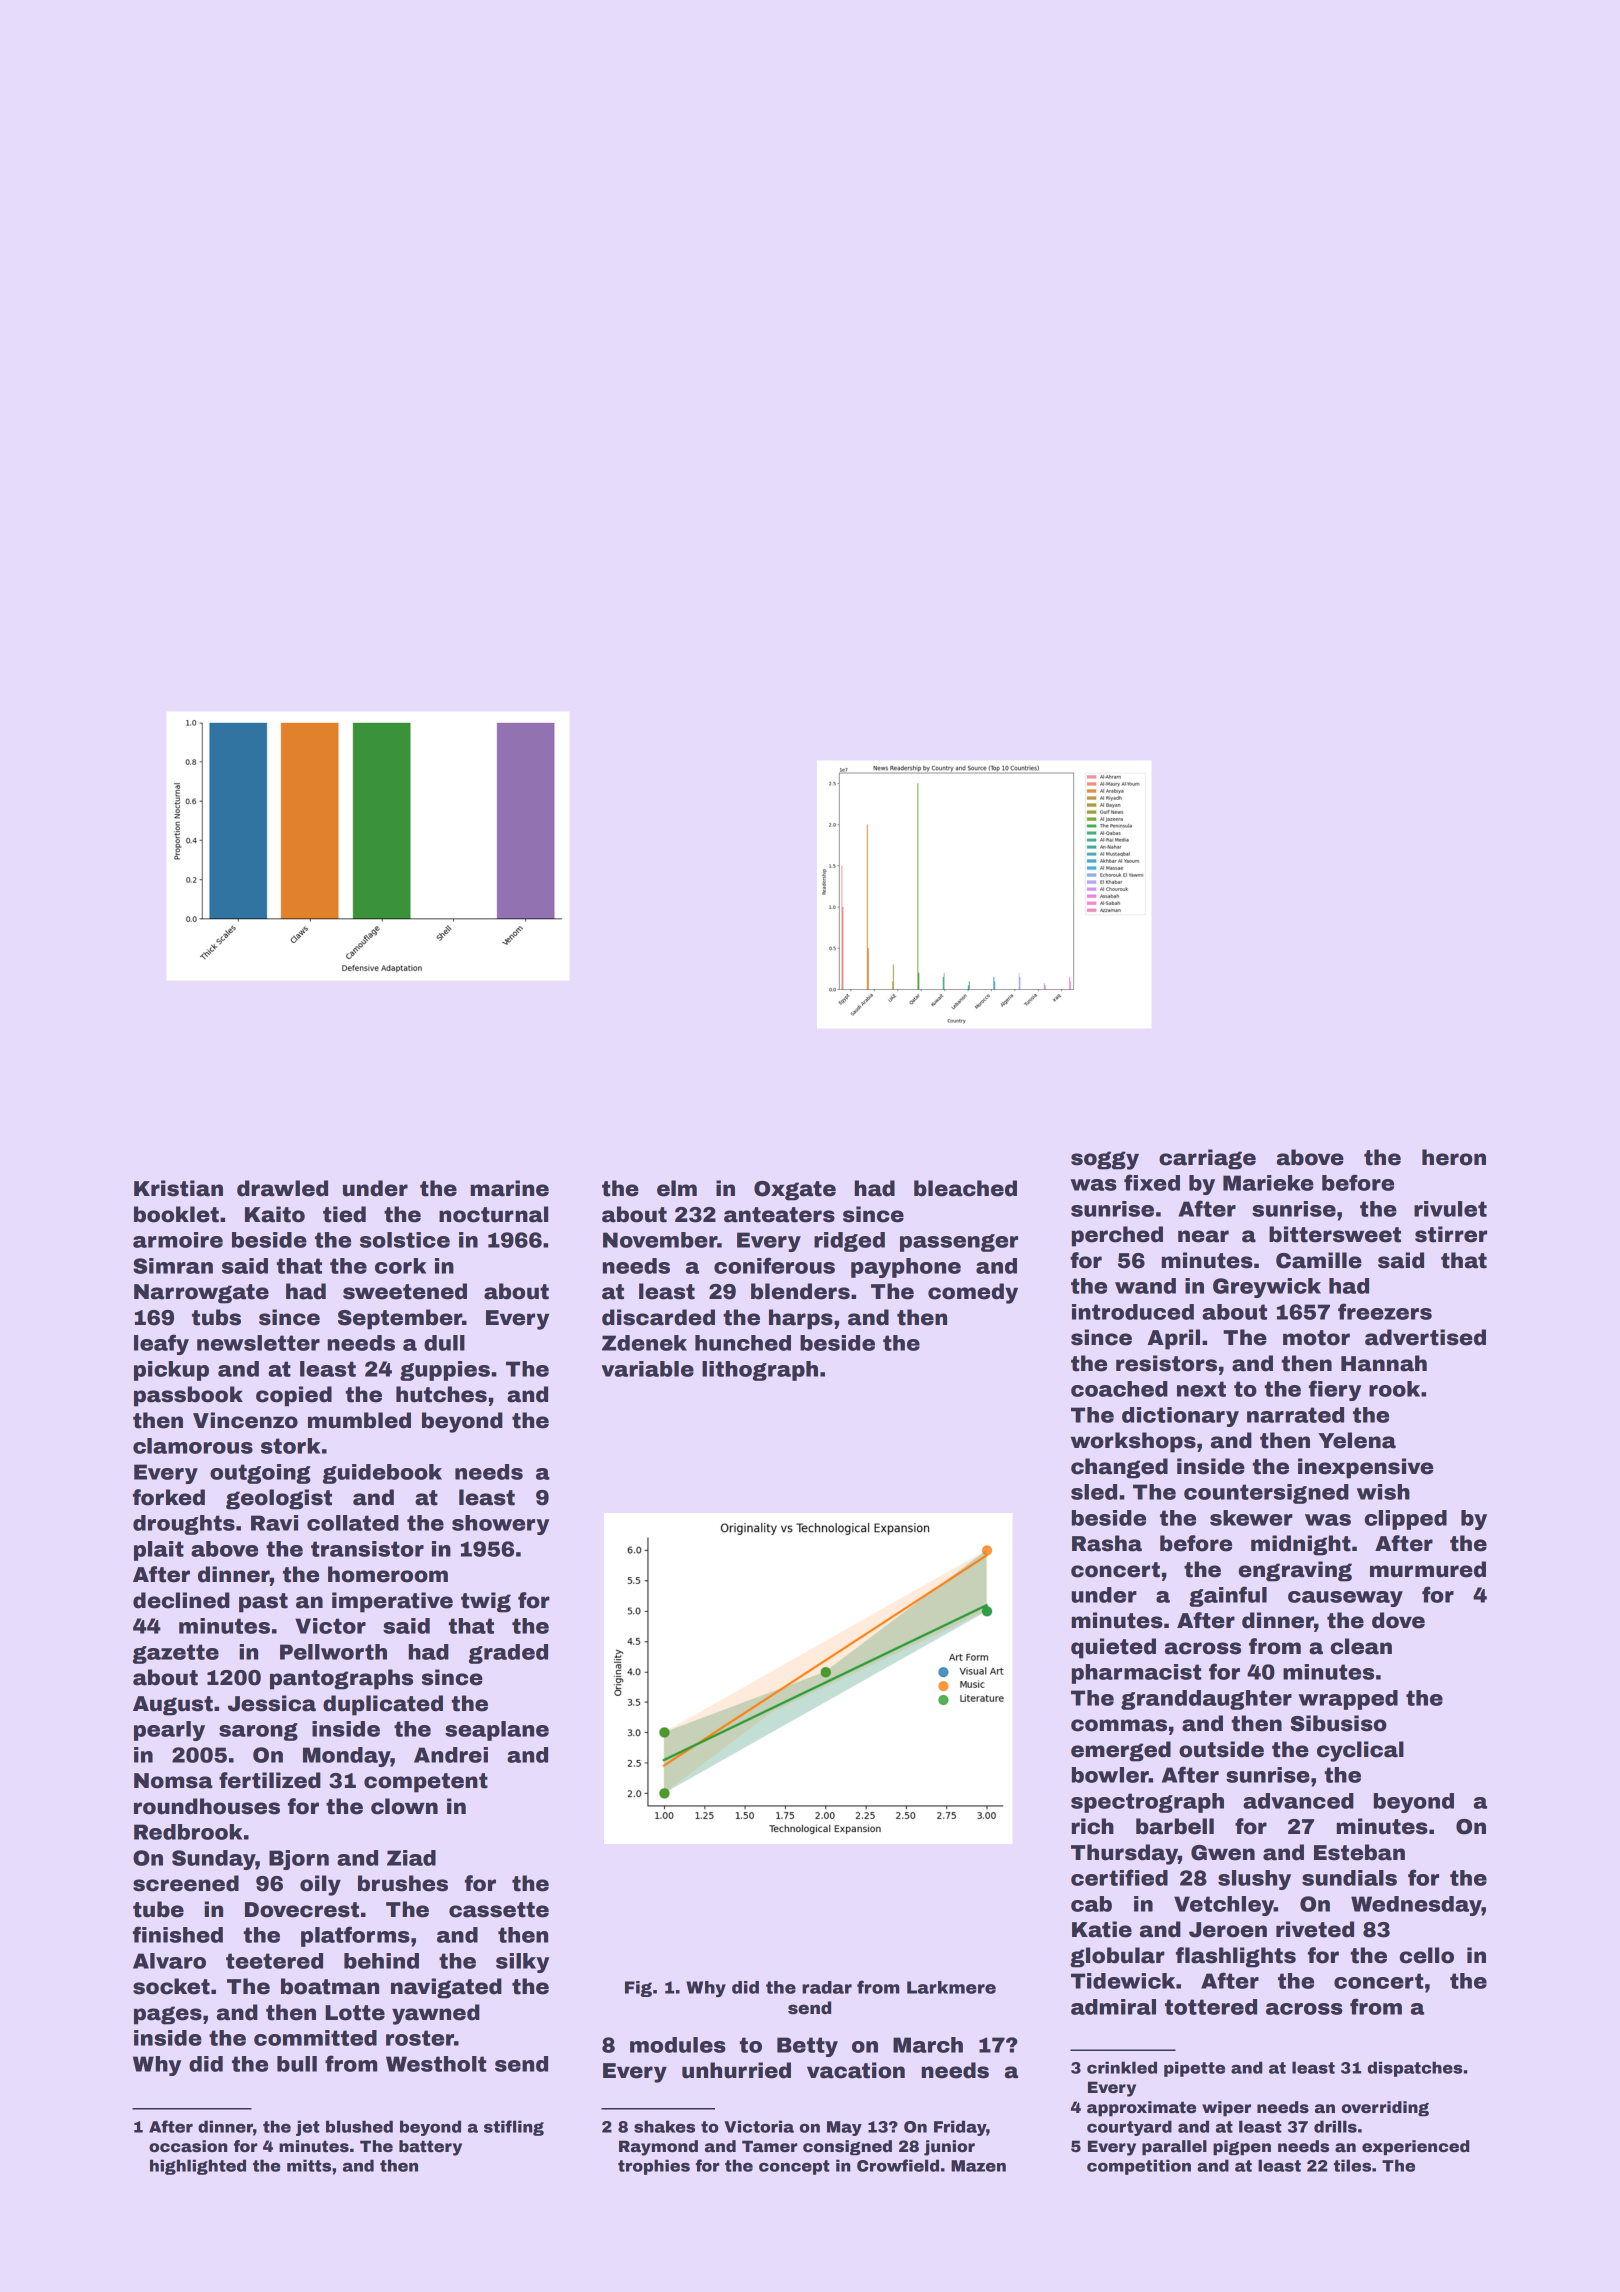 The image size is (1620, 2292). Describe the element at coordinates (760, 1371) in the screenshot. I see `lithograph` at that location.
